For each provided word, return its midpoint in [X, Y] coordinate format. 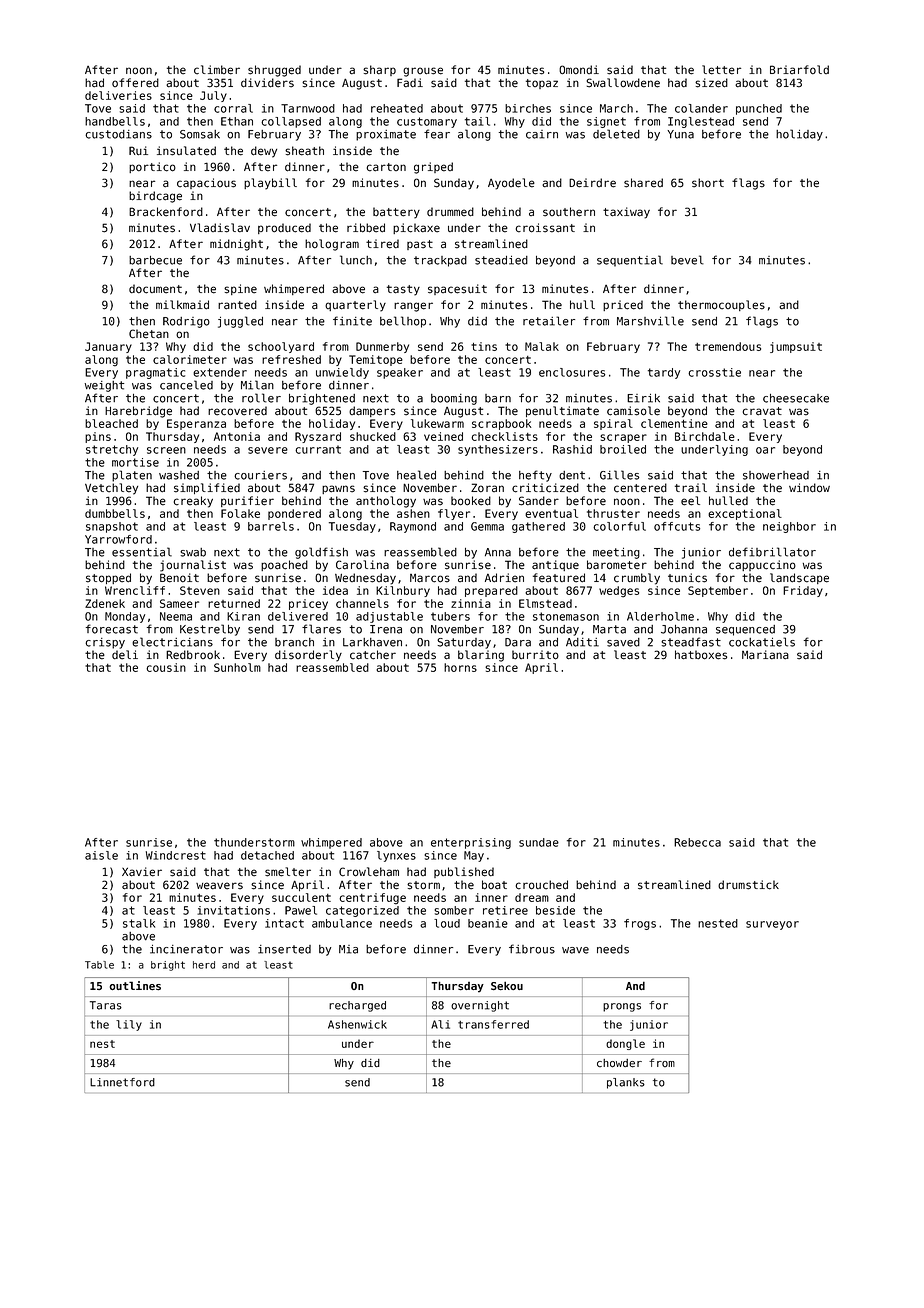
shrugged [274, 71]
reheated [397, 108]
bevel [687, 260]
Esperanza [196, 424]
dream [532, 897]
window [809, 488]
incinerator [186, 949]
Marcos [430, 578]
